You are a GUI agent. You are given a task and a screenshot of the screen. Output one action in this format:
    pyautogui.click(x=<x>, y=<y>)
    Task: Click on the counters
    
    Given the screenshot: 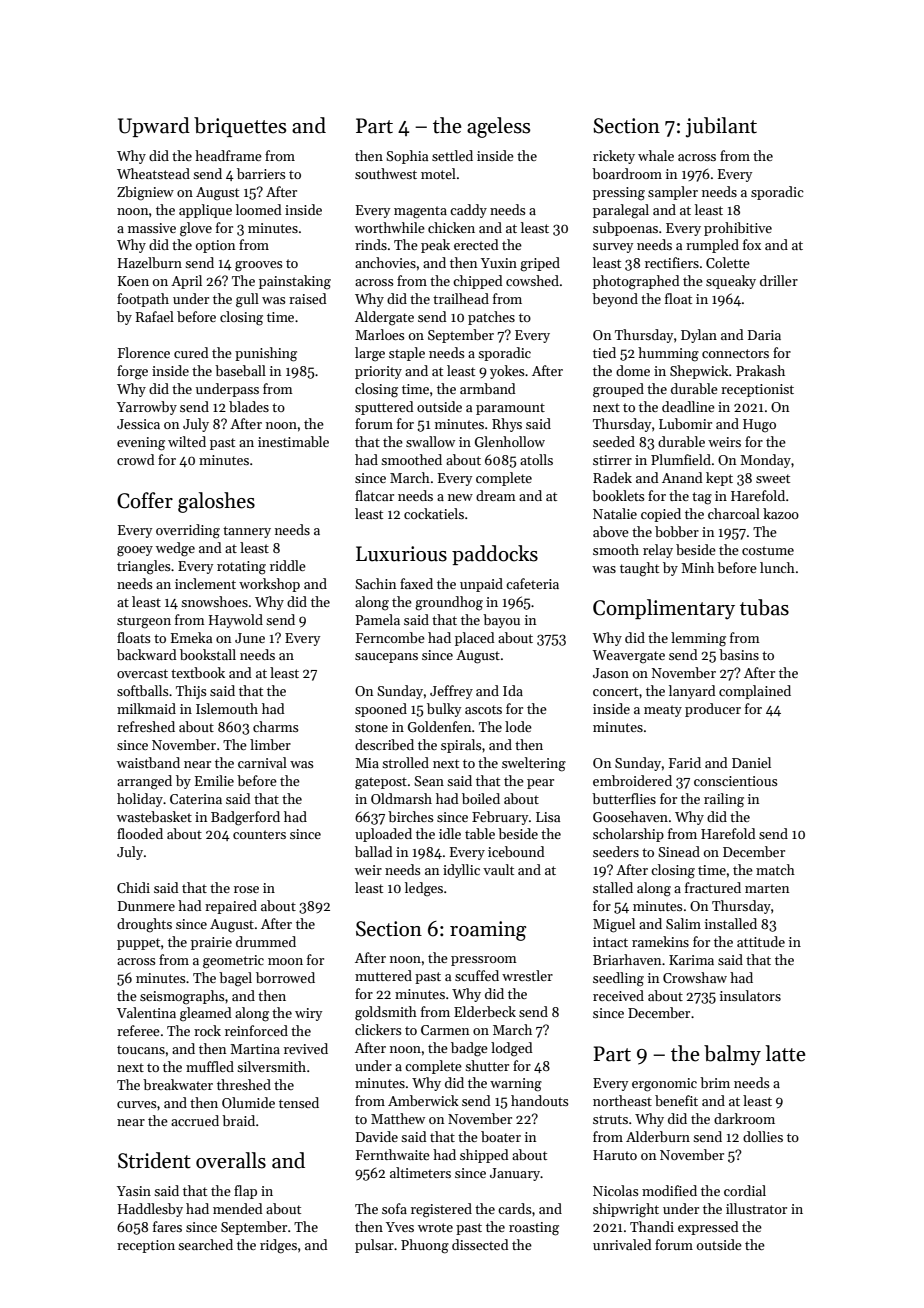 What is the action you would take?
    pyautogui.click(x=259, y=834)
